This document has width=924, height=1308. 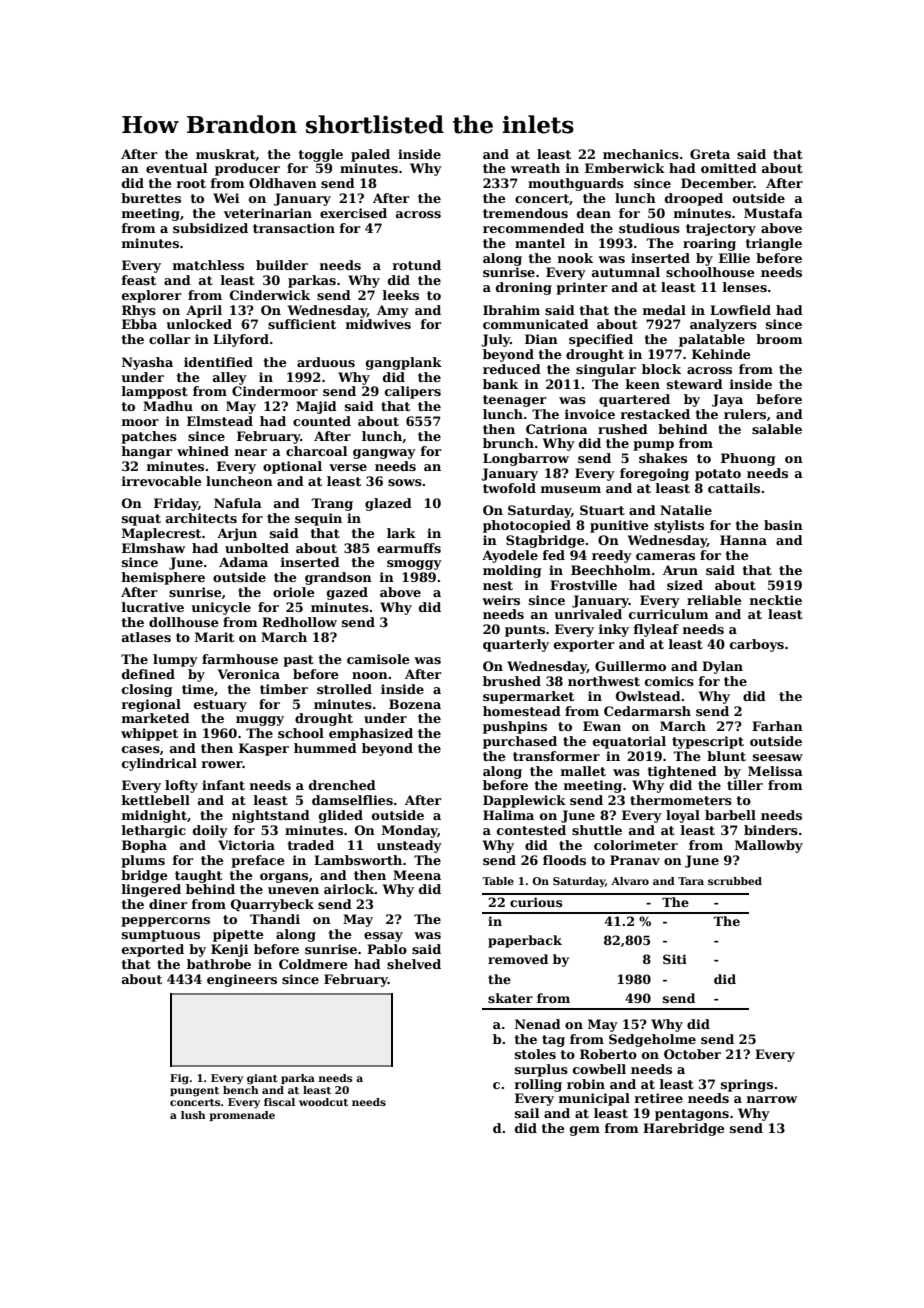 What do you see at coordinates (735, 881) in the document?
I see `scrubbed` at bounding box center [735, 881].
